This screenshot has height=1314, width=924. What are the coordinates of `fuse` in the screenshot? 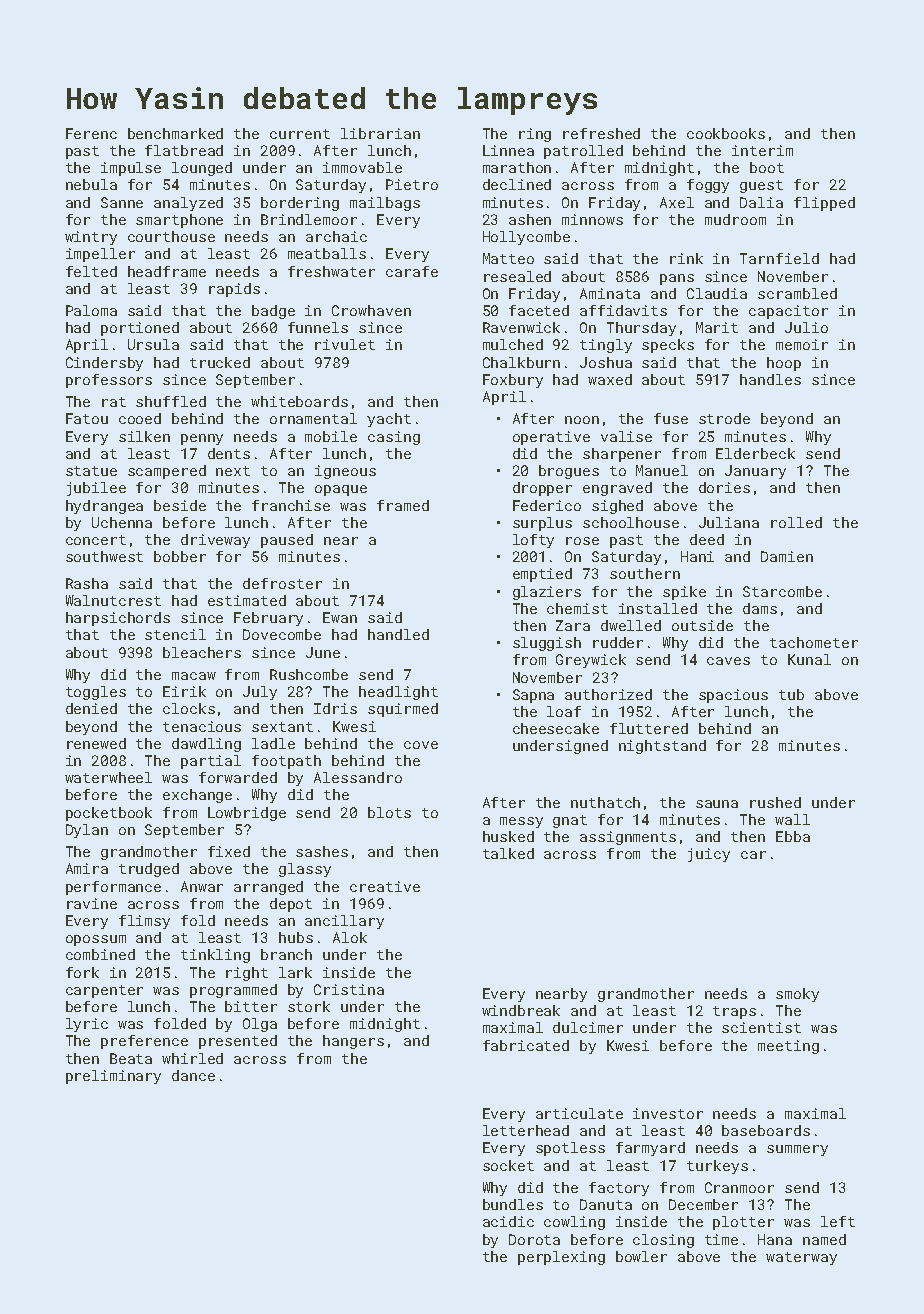 It's located at (671, 418).
